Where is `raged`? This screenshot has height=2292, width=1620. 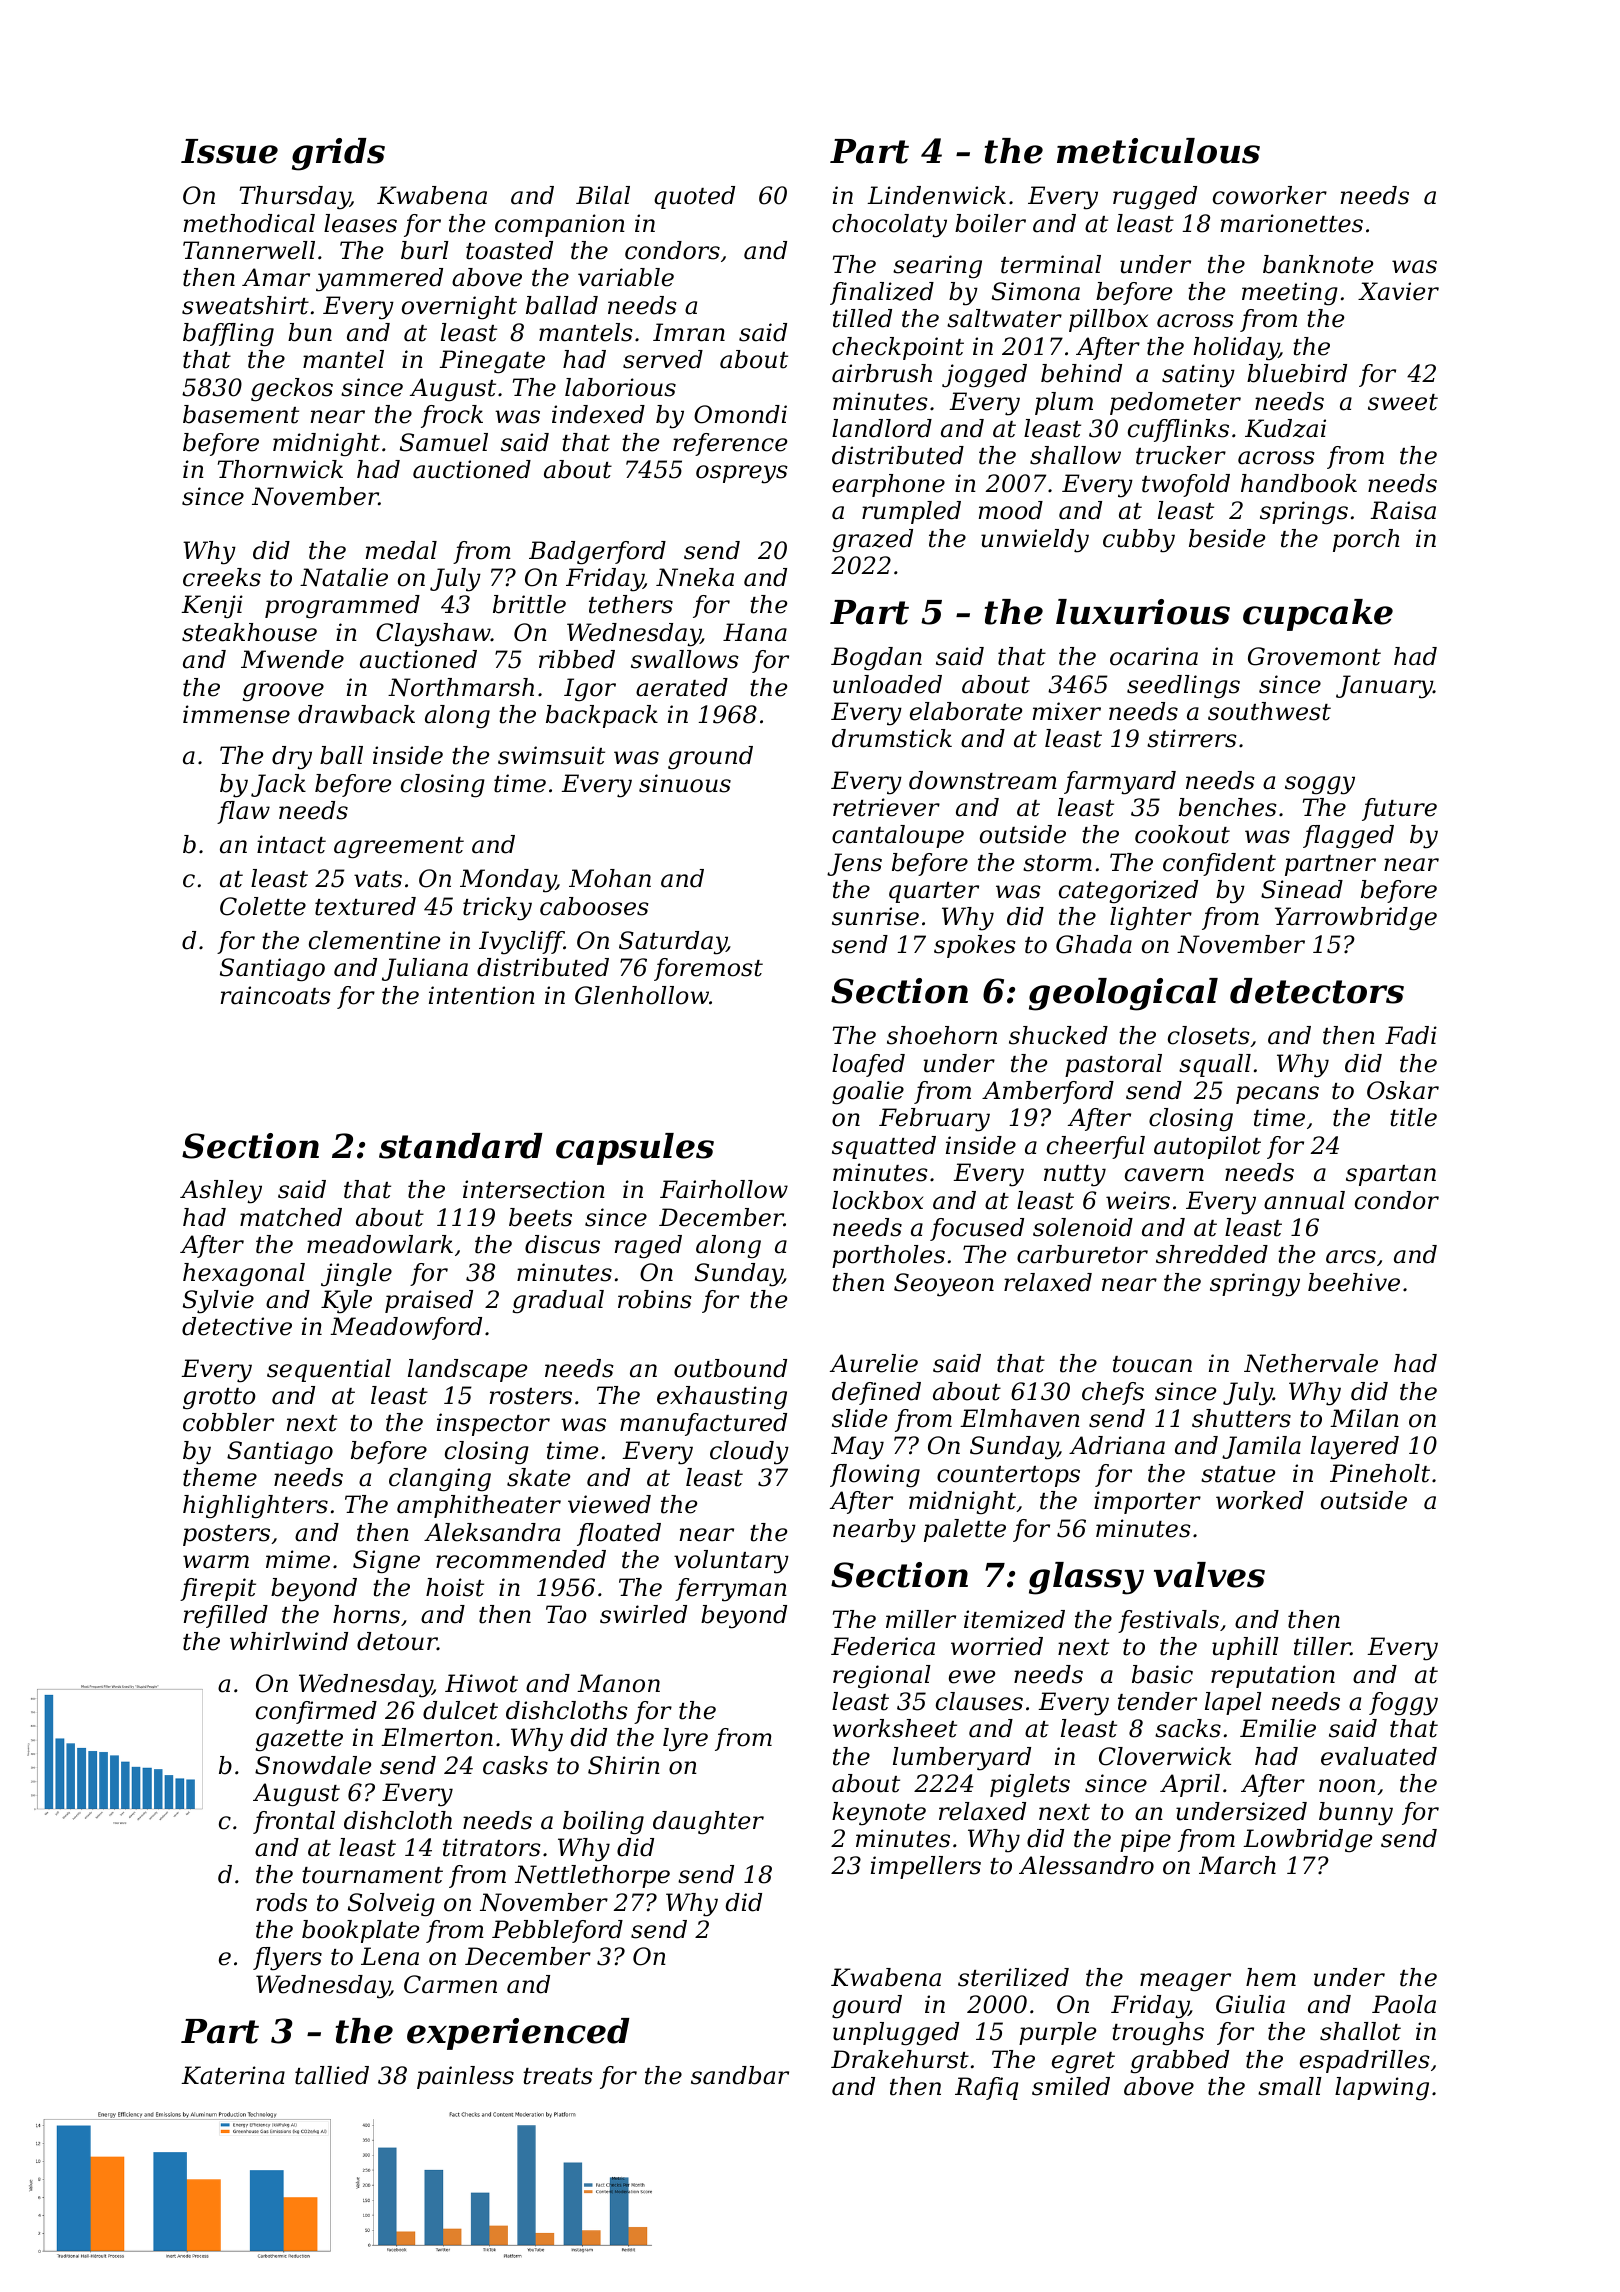 raged is located at coordinates (648, 1247).
